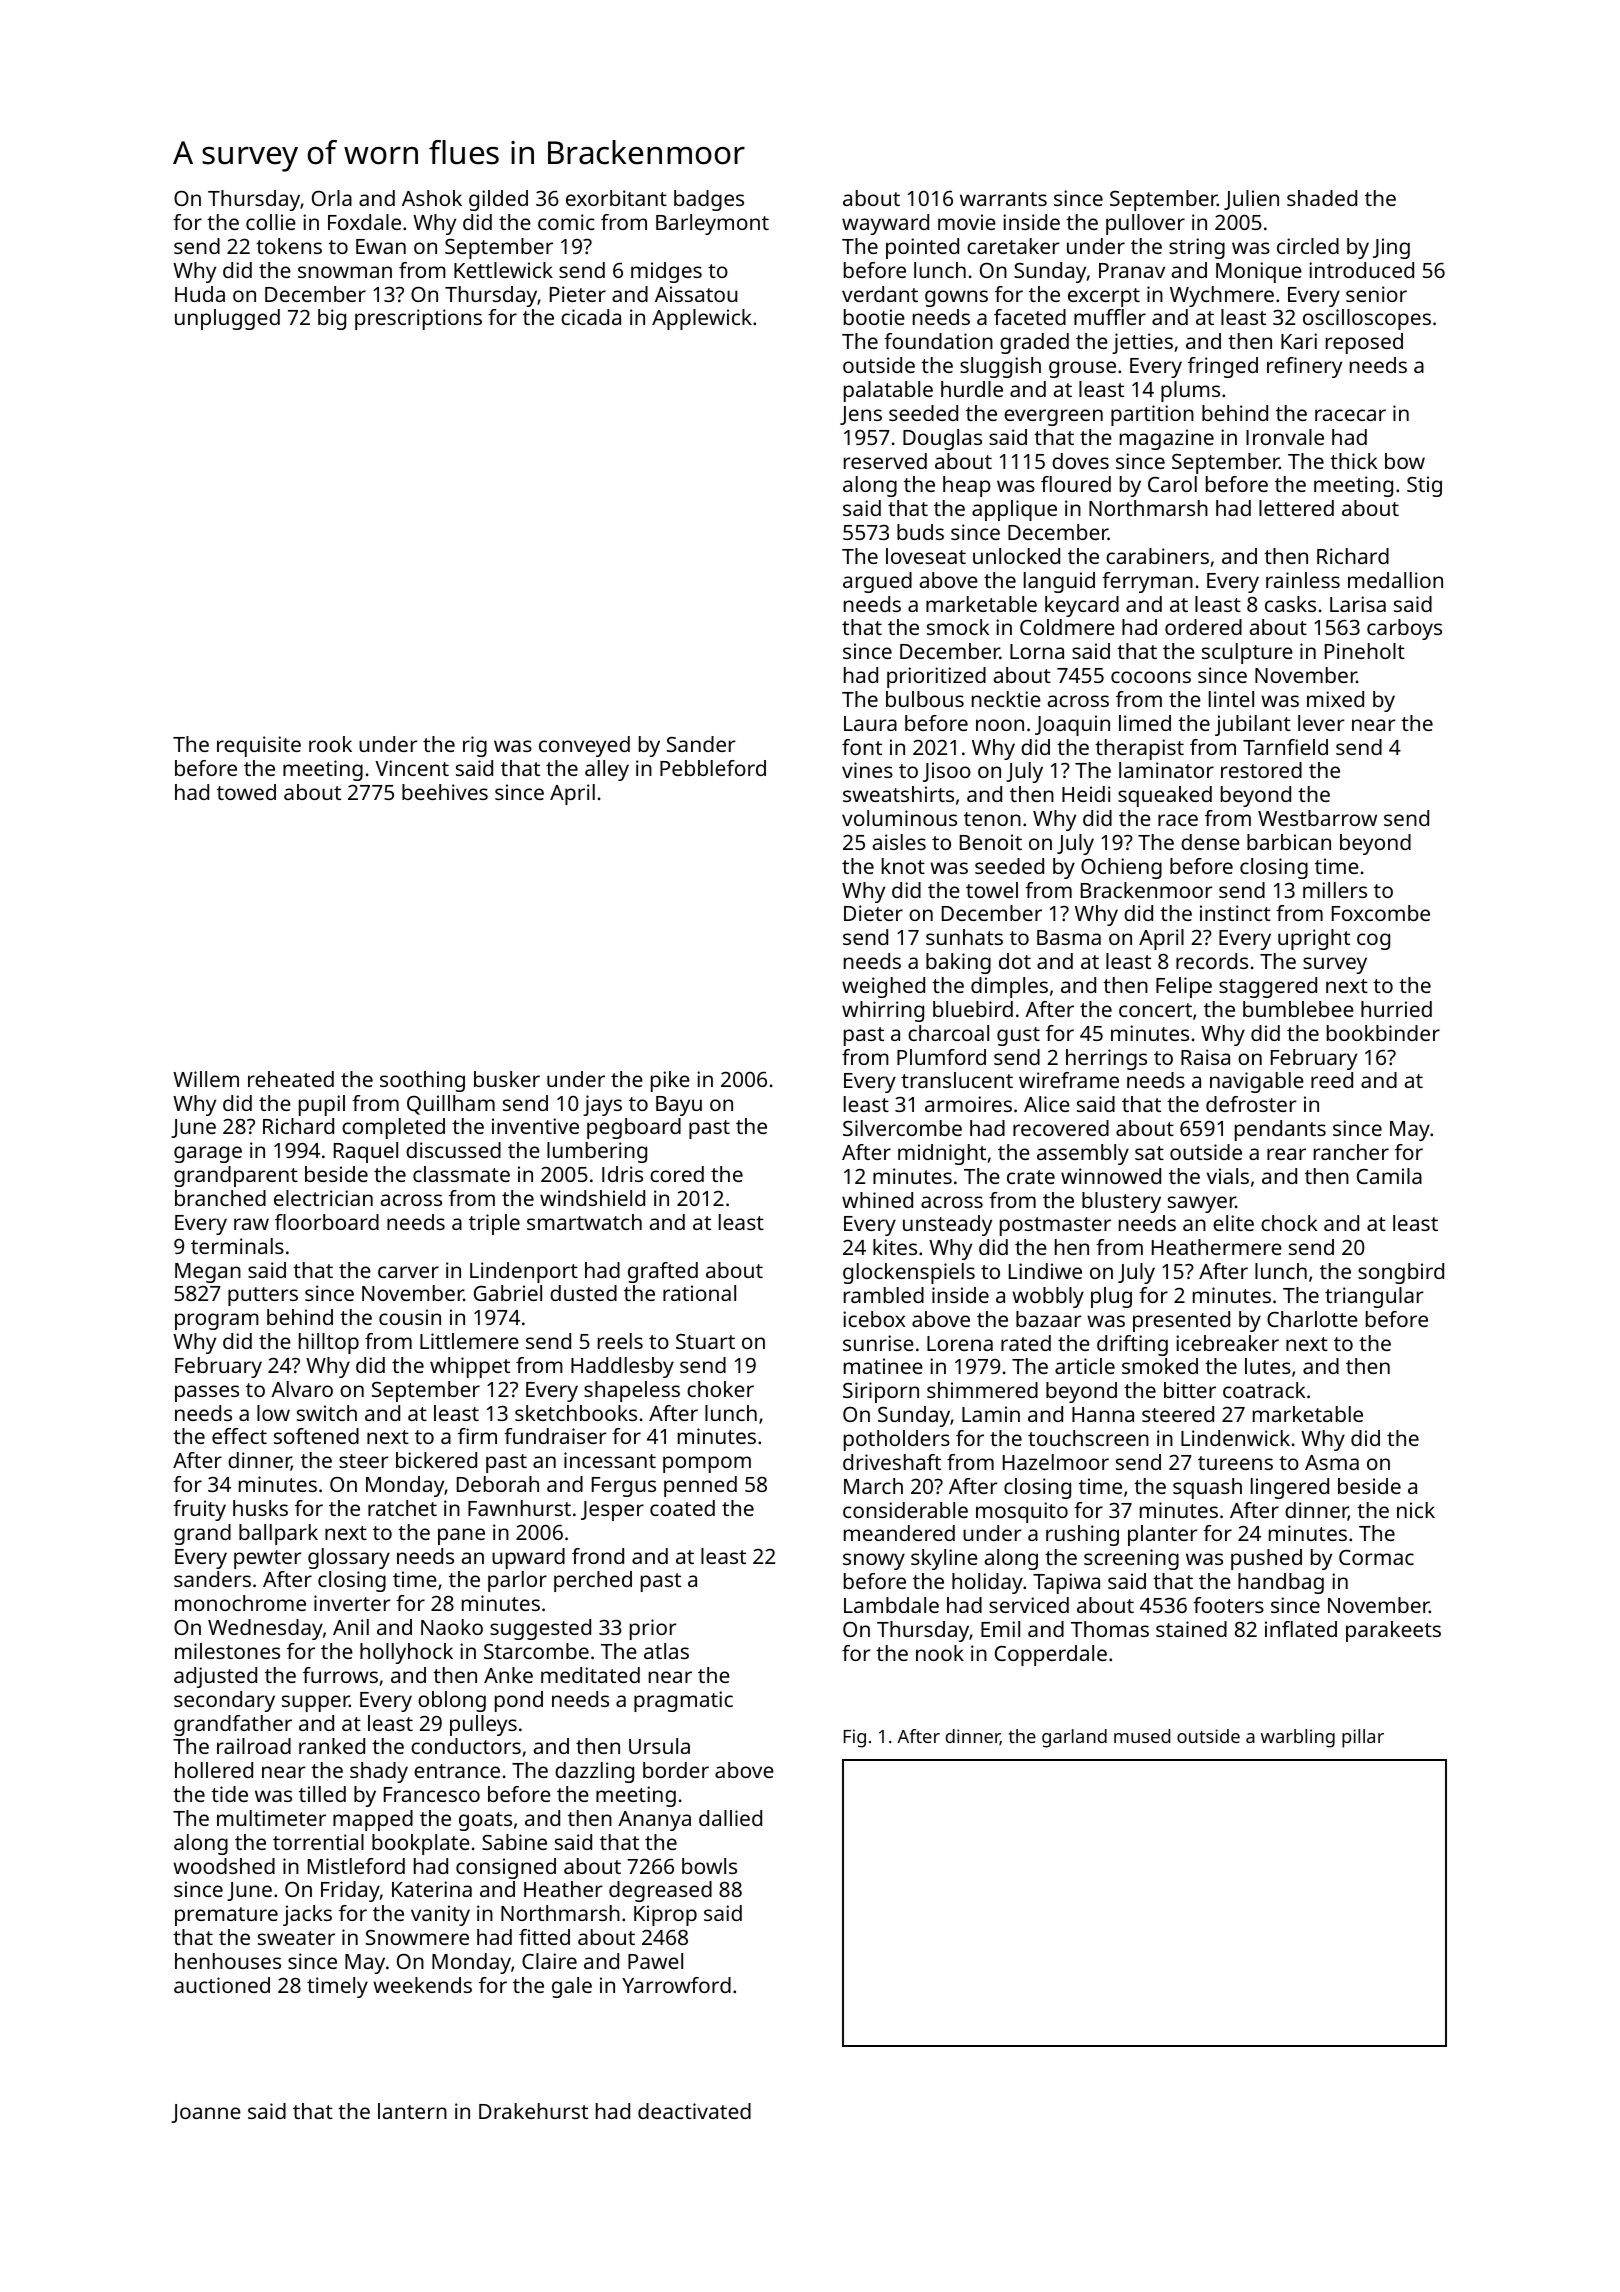 The image size is (1620, 2292). Describe the element at coordinates (332, 319) in the document. I see `big` at that location.
